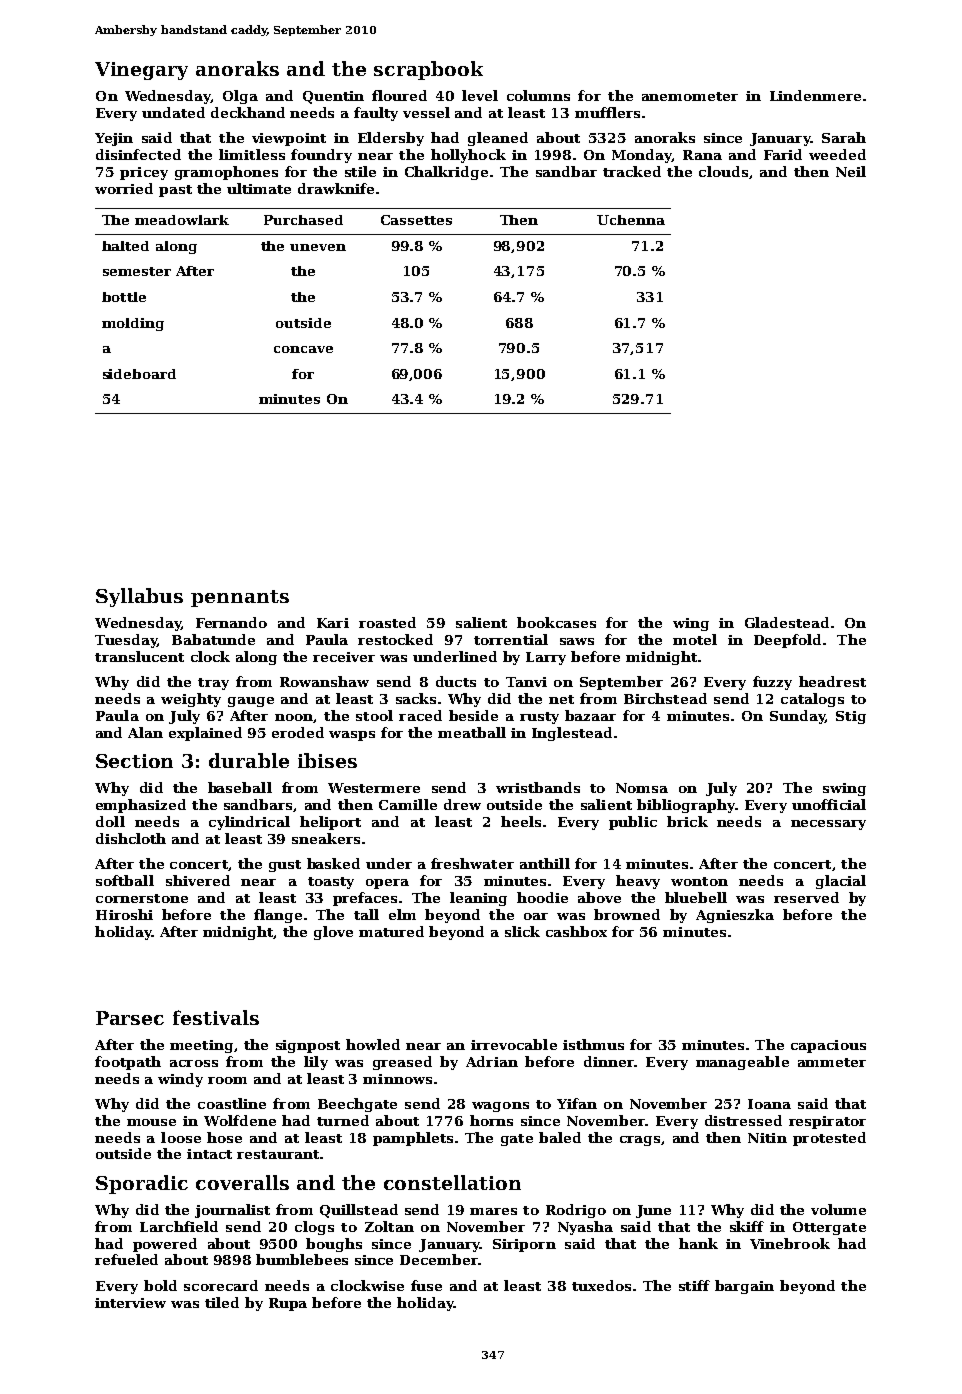  Describe the element at coordinates (180, 1080) in the screenshot. I see `windy` at that location.
